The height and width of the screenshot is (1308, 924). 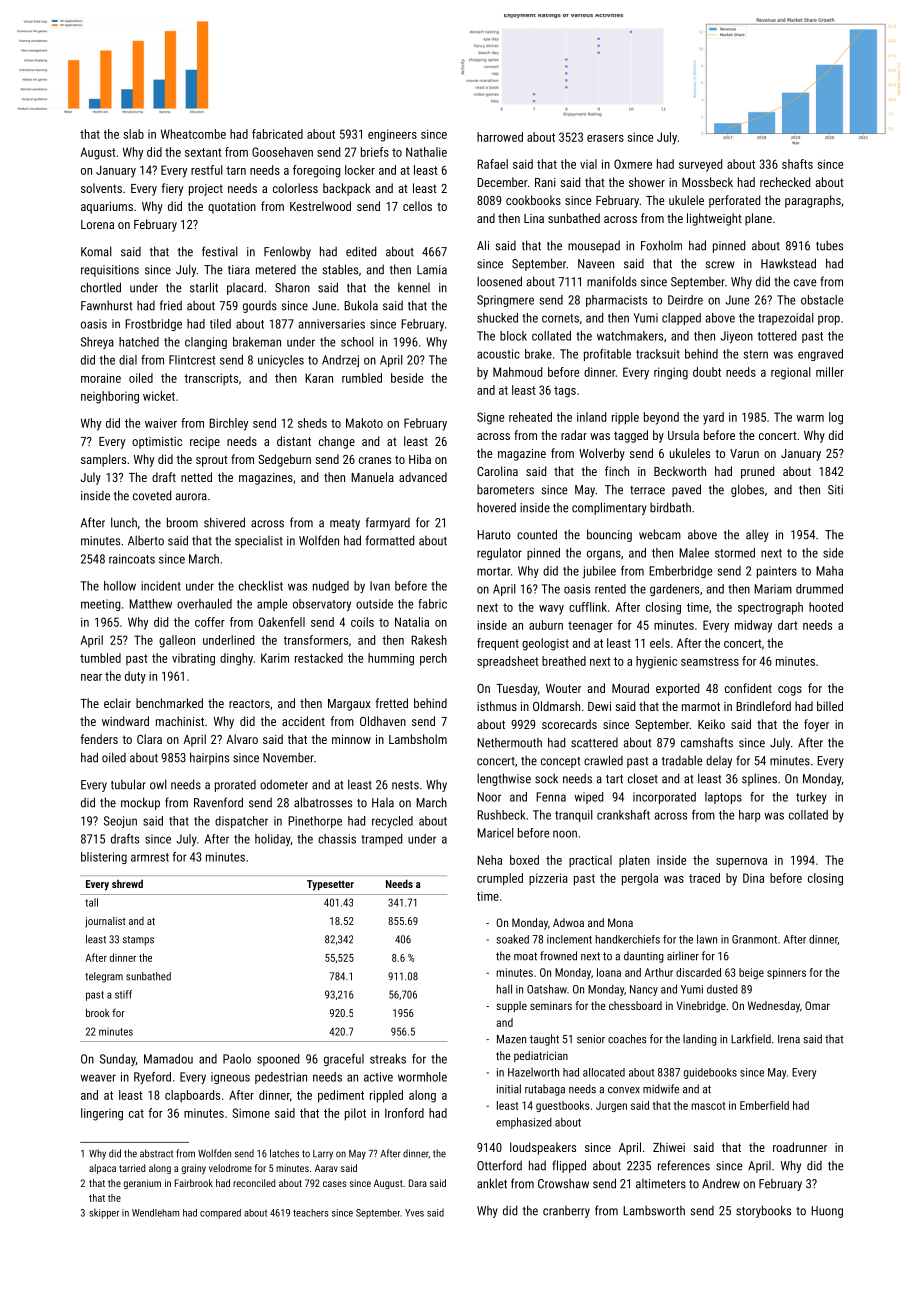 I want to click on eels, so click(x=660, y=643).
